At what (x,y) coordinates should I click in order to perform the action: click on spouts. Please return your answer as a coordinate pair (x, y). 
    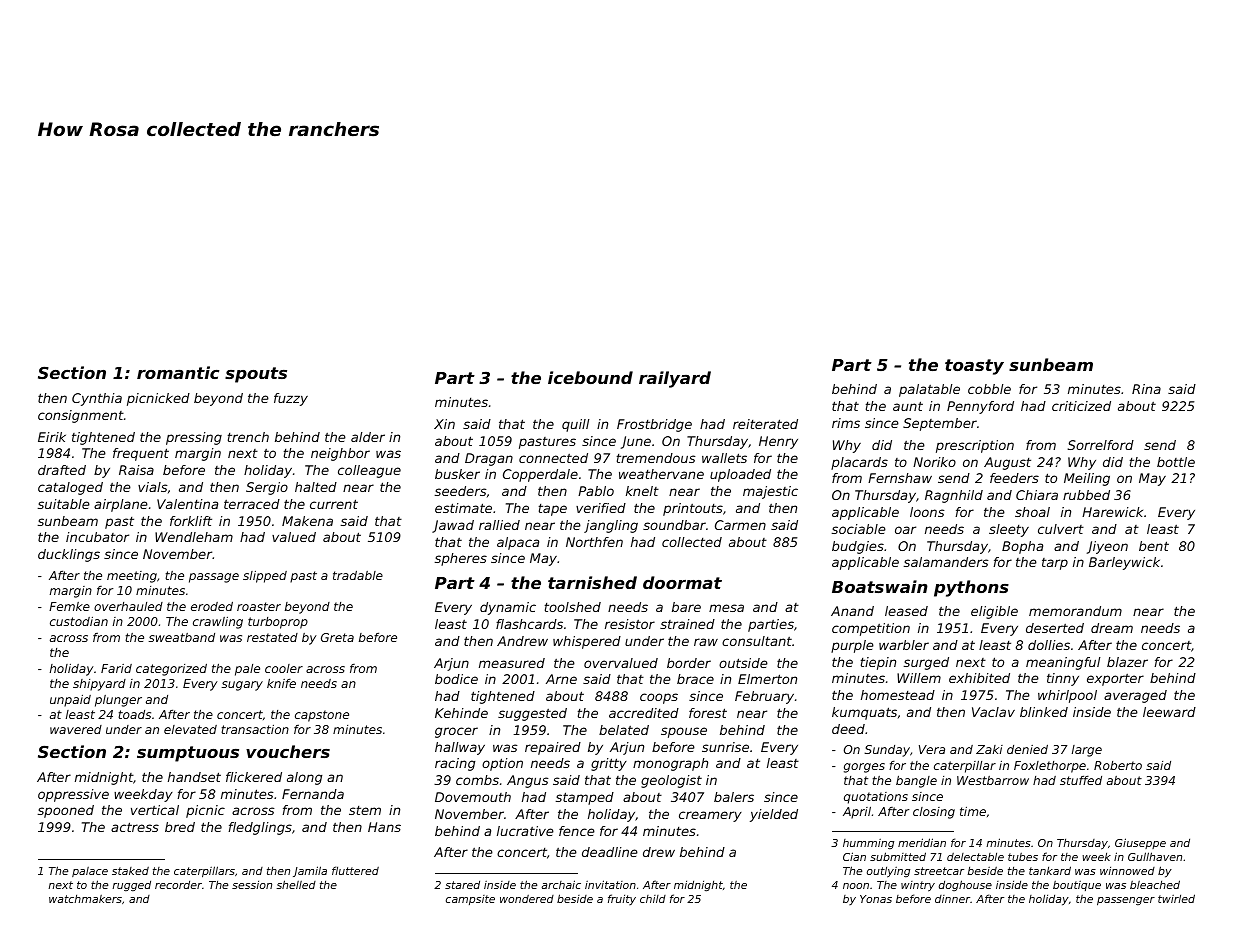
    Looking at the image, I should click on (256, 375).
